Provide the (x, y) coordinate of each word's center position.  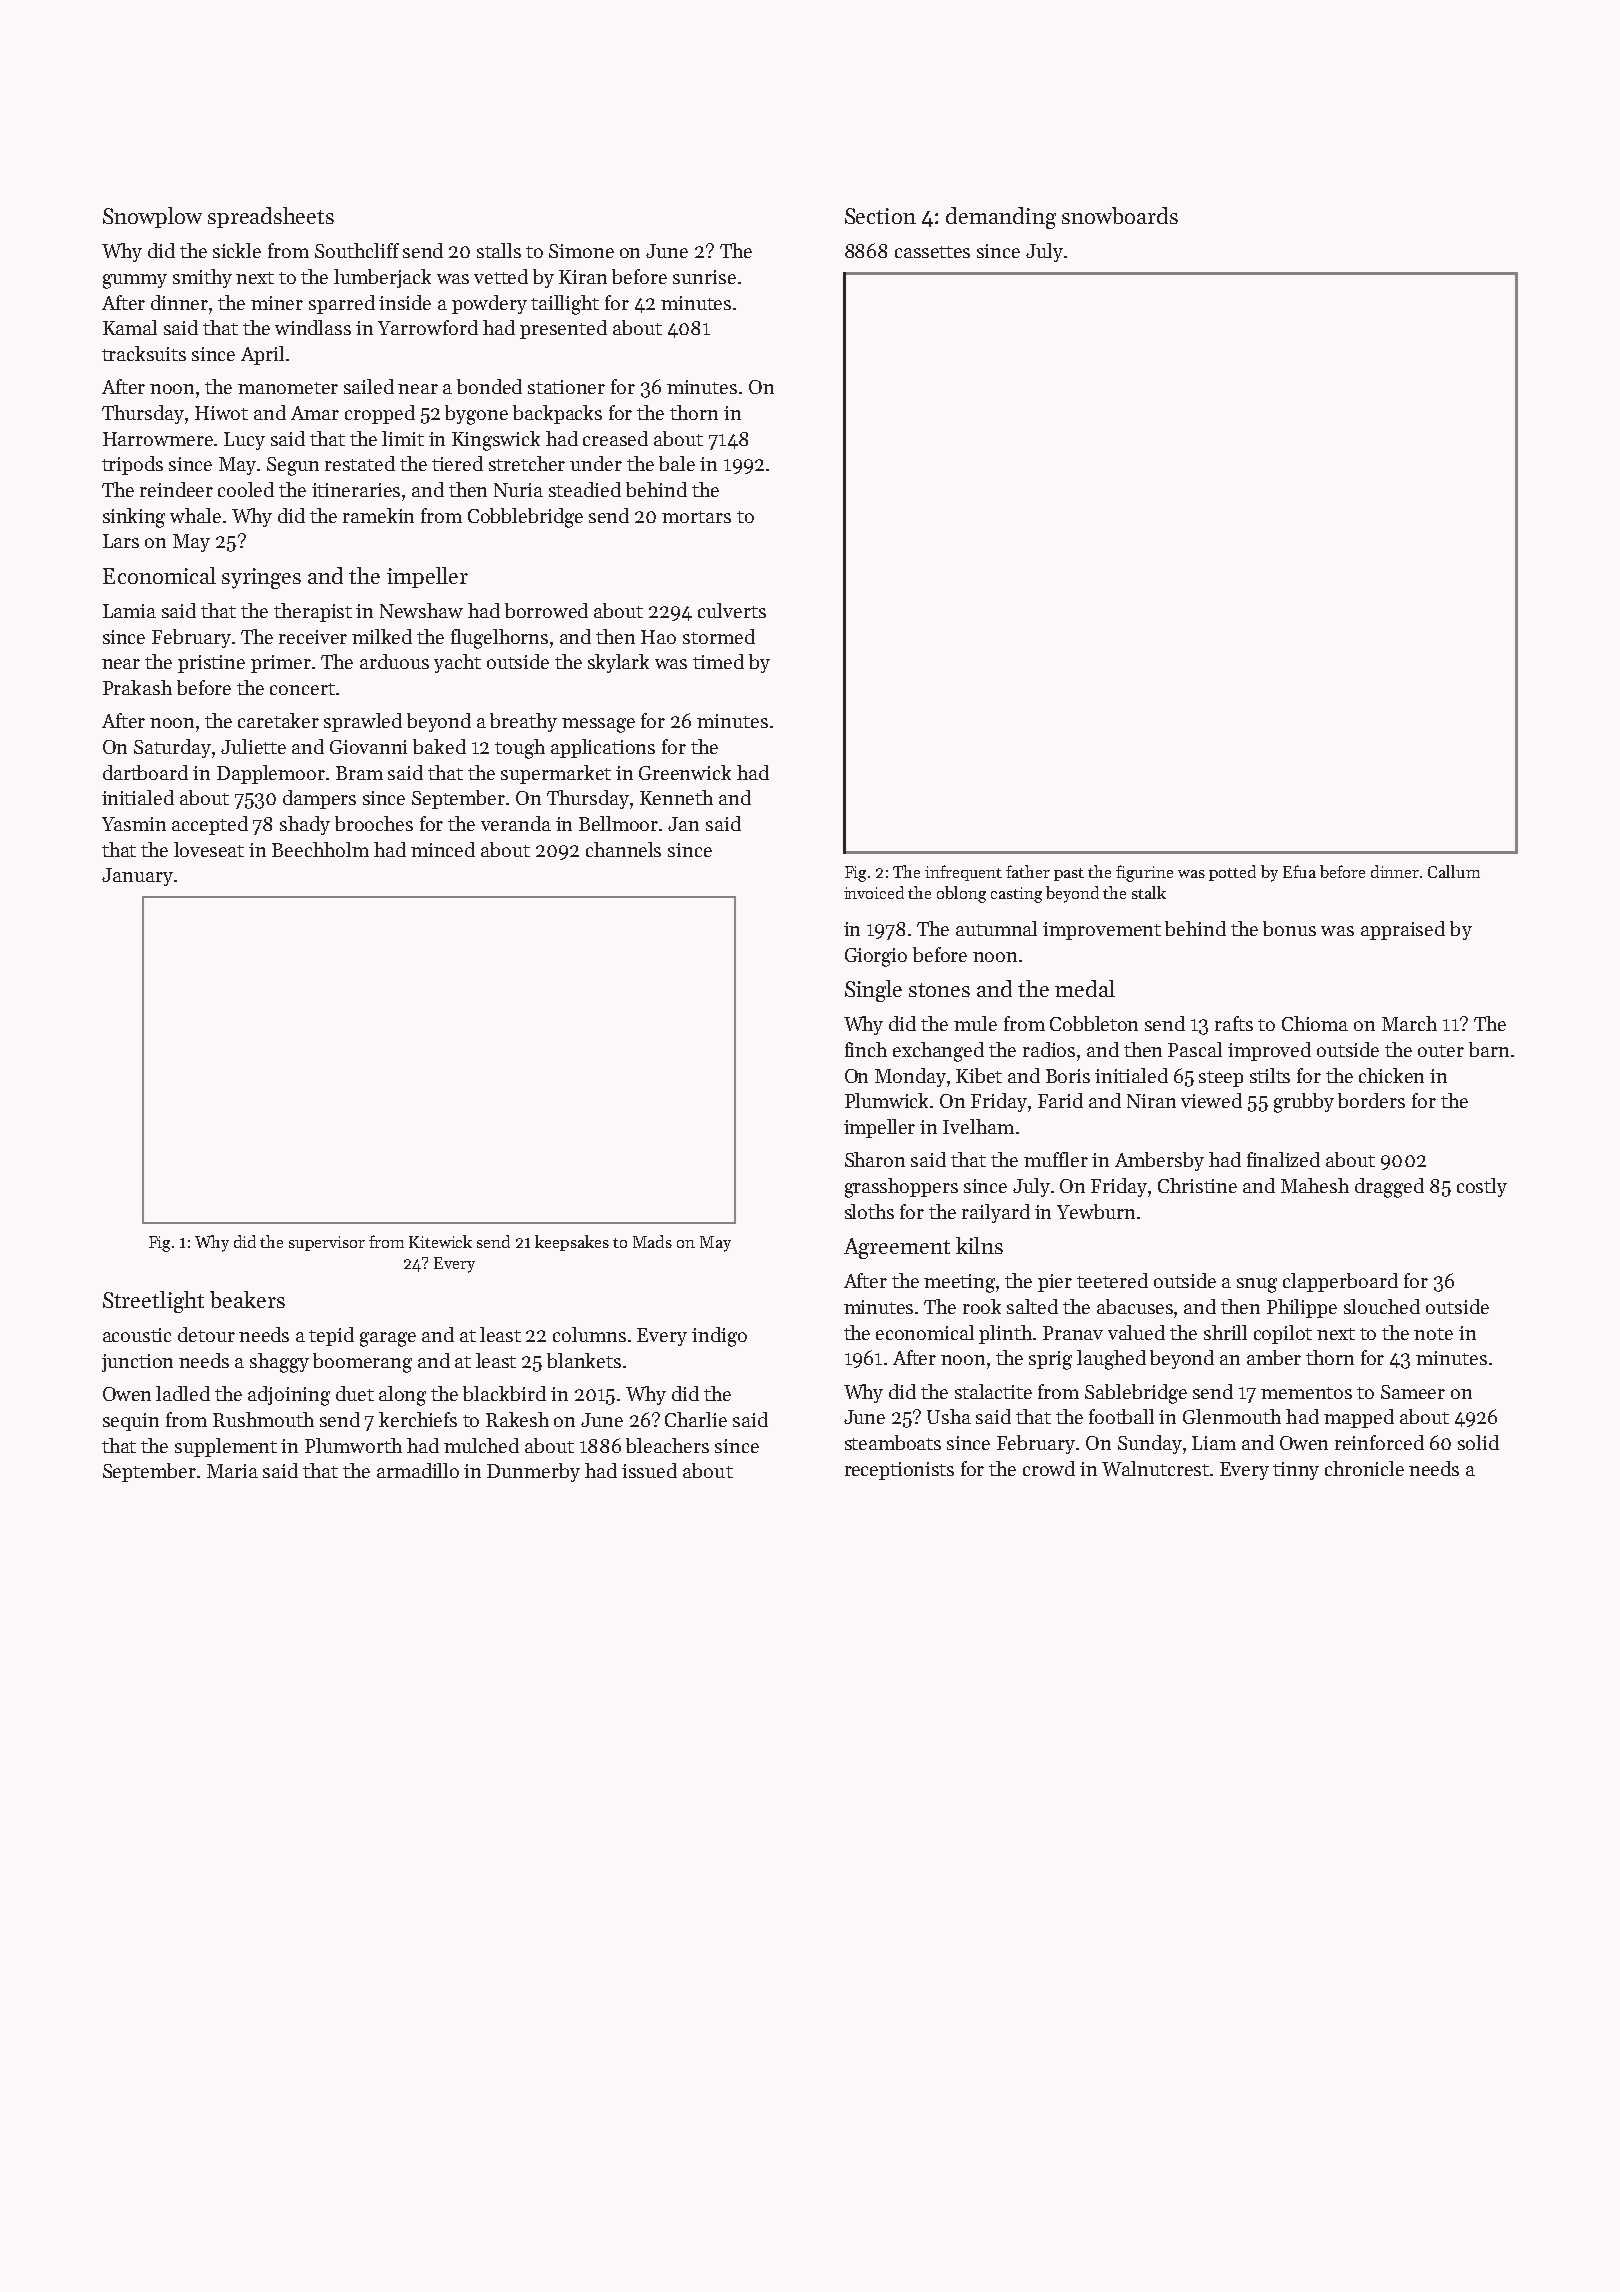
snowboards (1120, 215)
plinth (1005, 1334)
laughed (1111, 1360)
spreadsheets (271, 217)
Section (880, 216)
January (137, 877)
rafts (1234, 1023)
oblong (961, 894)
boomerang (362, 1363)
